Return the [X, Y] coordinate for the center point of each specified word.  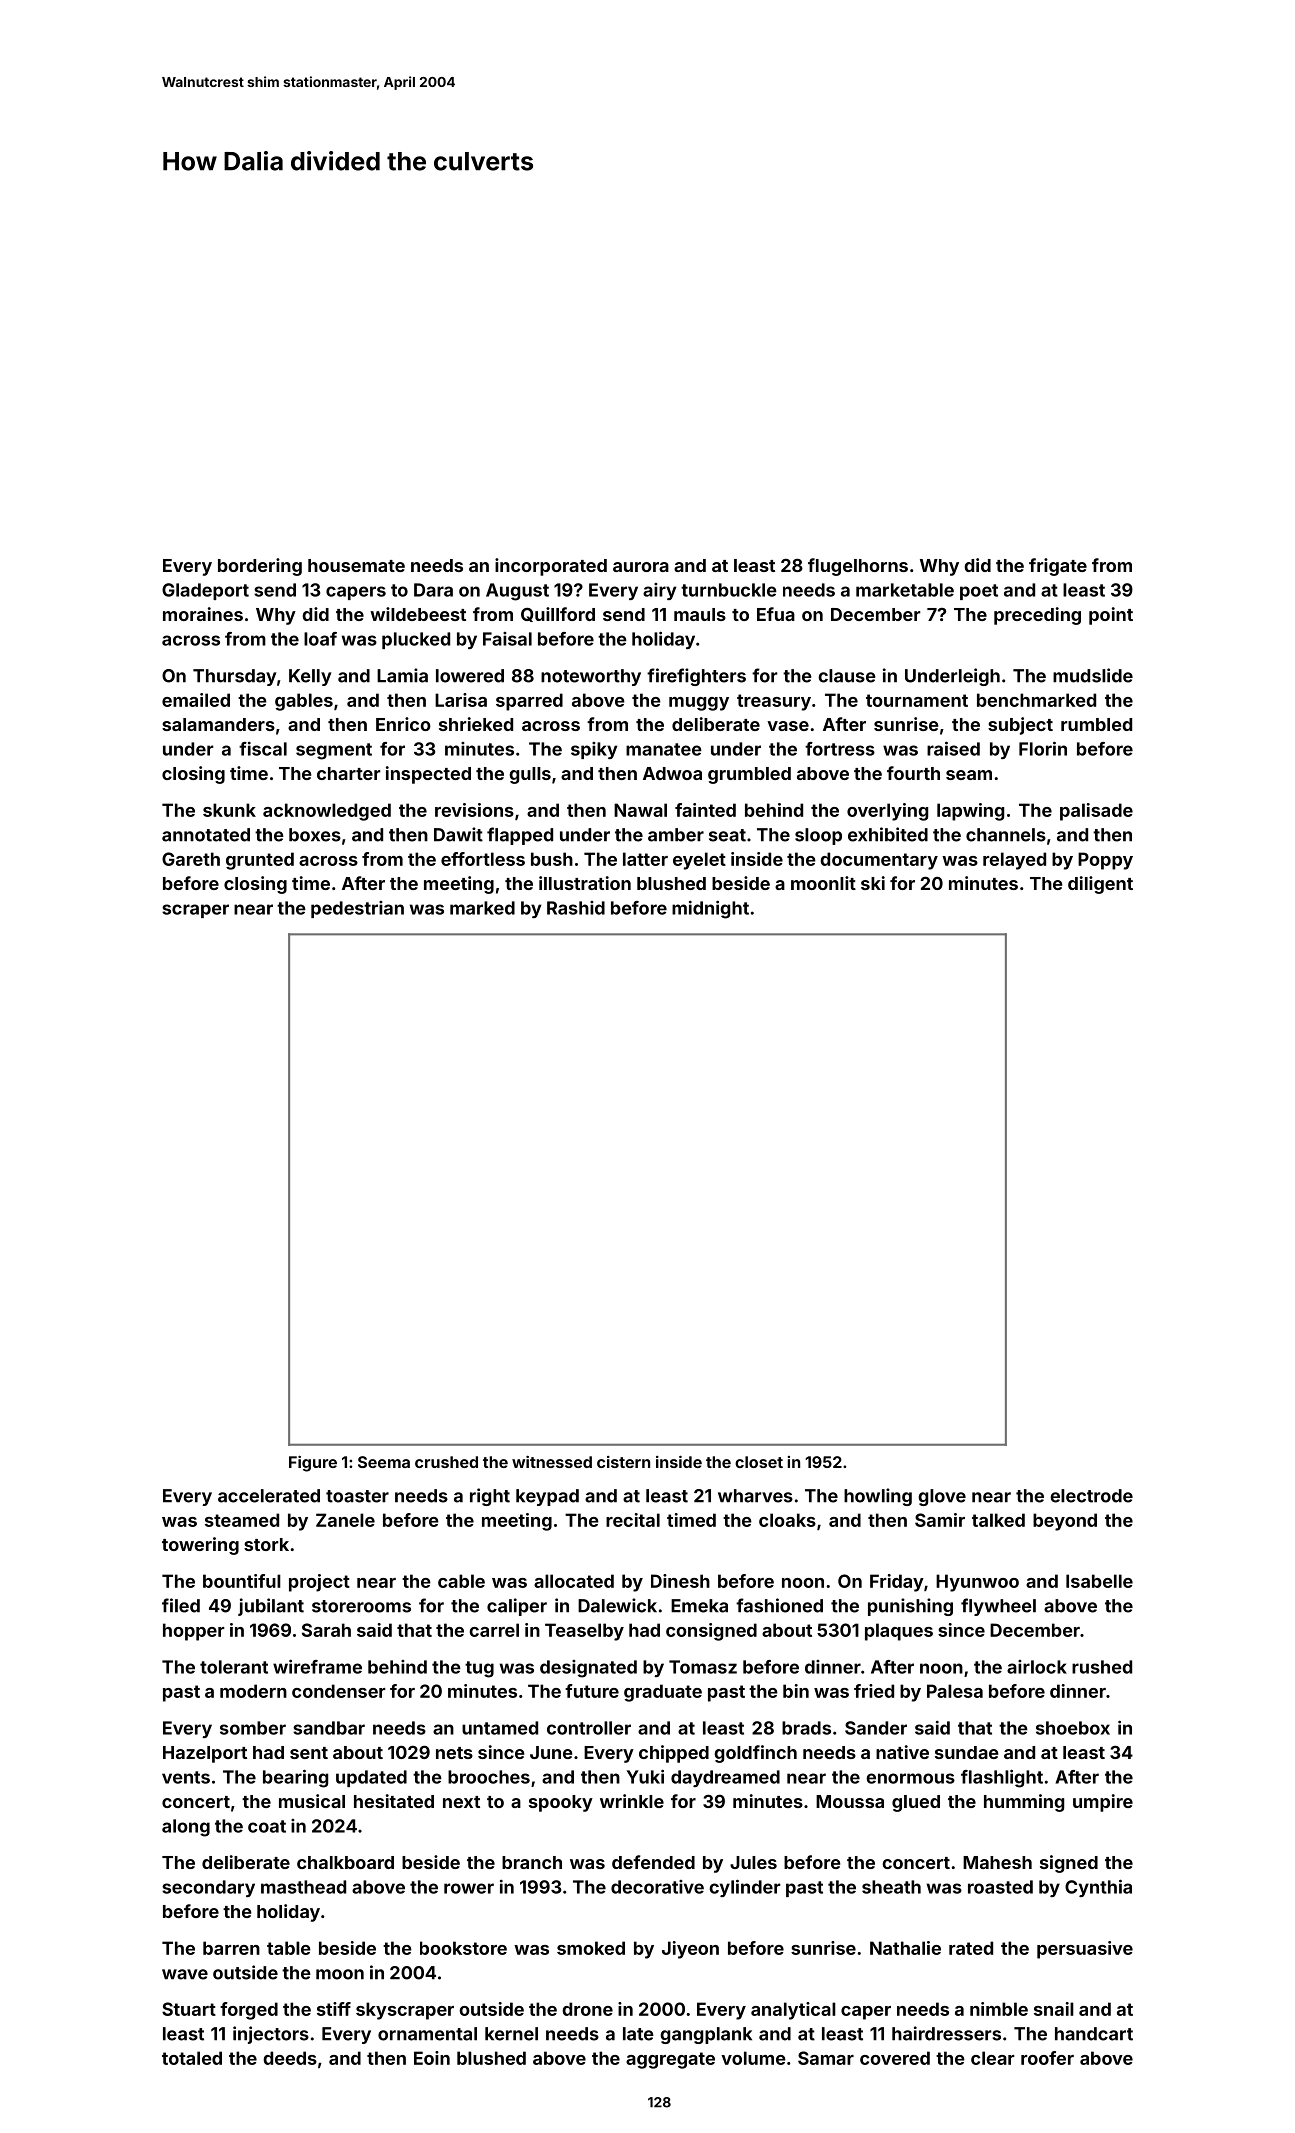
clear [993, 2058]
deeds [290, 2058]
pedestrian [357, 909]
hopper [194, 1632]
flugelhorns [858, 567]
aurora [641, 567]
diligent [1100, 885]
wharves [755, 1496]
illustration [585, 883]
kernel [511, 2034]
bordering [260, 567]
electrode [1091, 1496]
